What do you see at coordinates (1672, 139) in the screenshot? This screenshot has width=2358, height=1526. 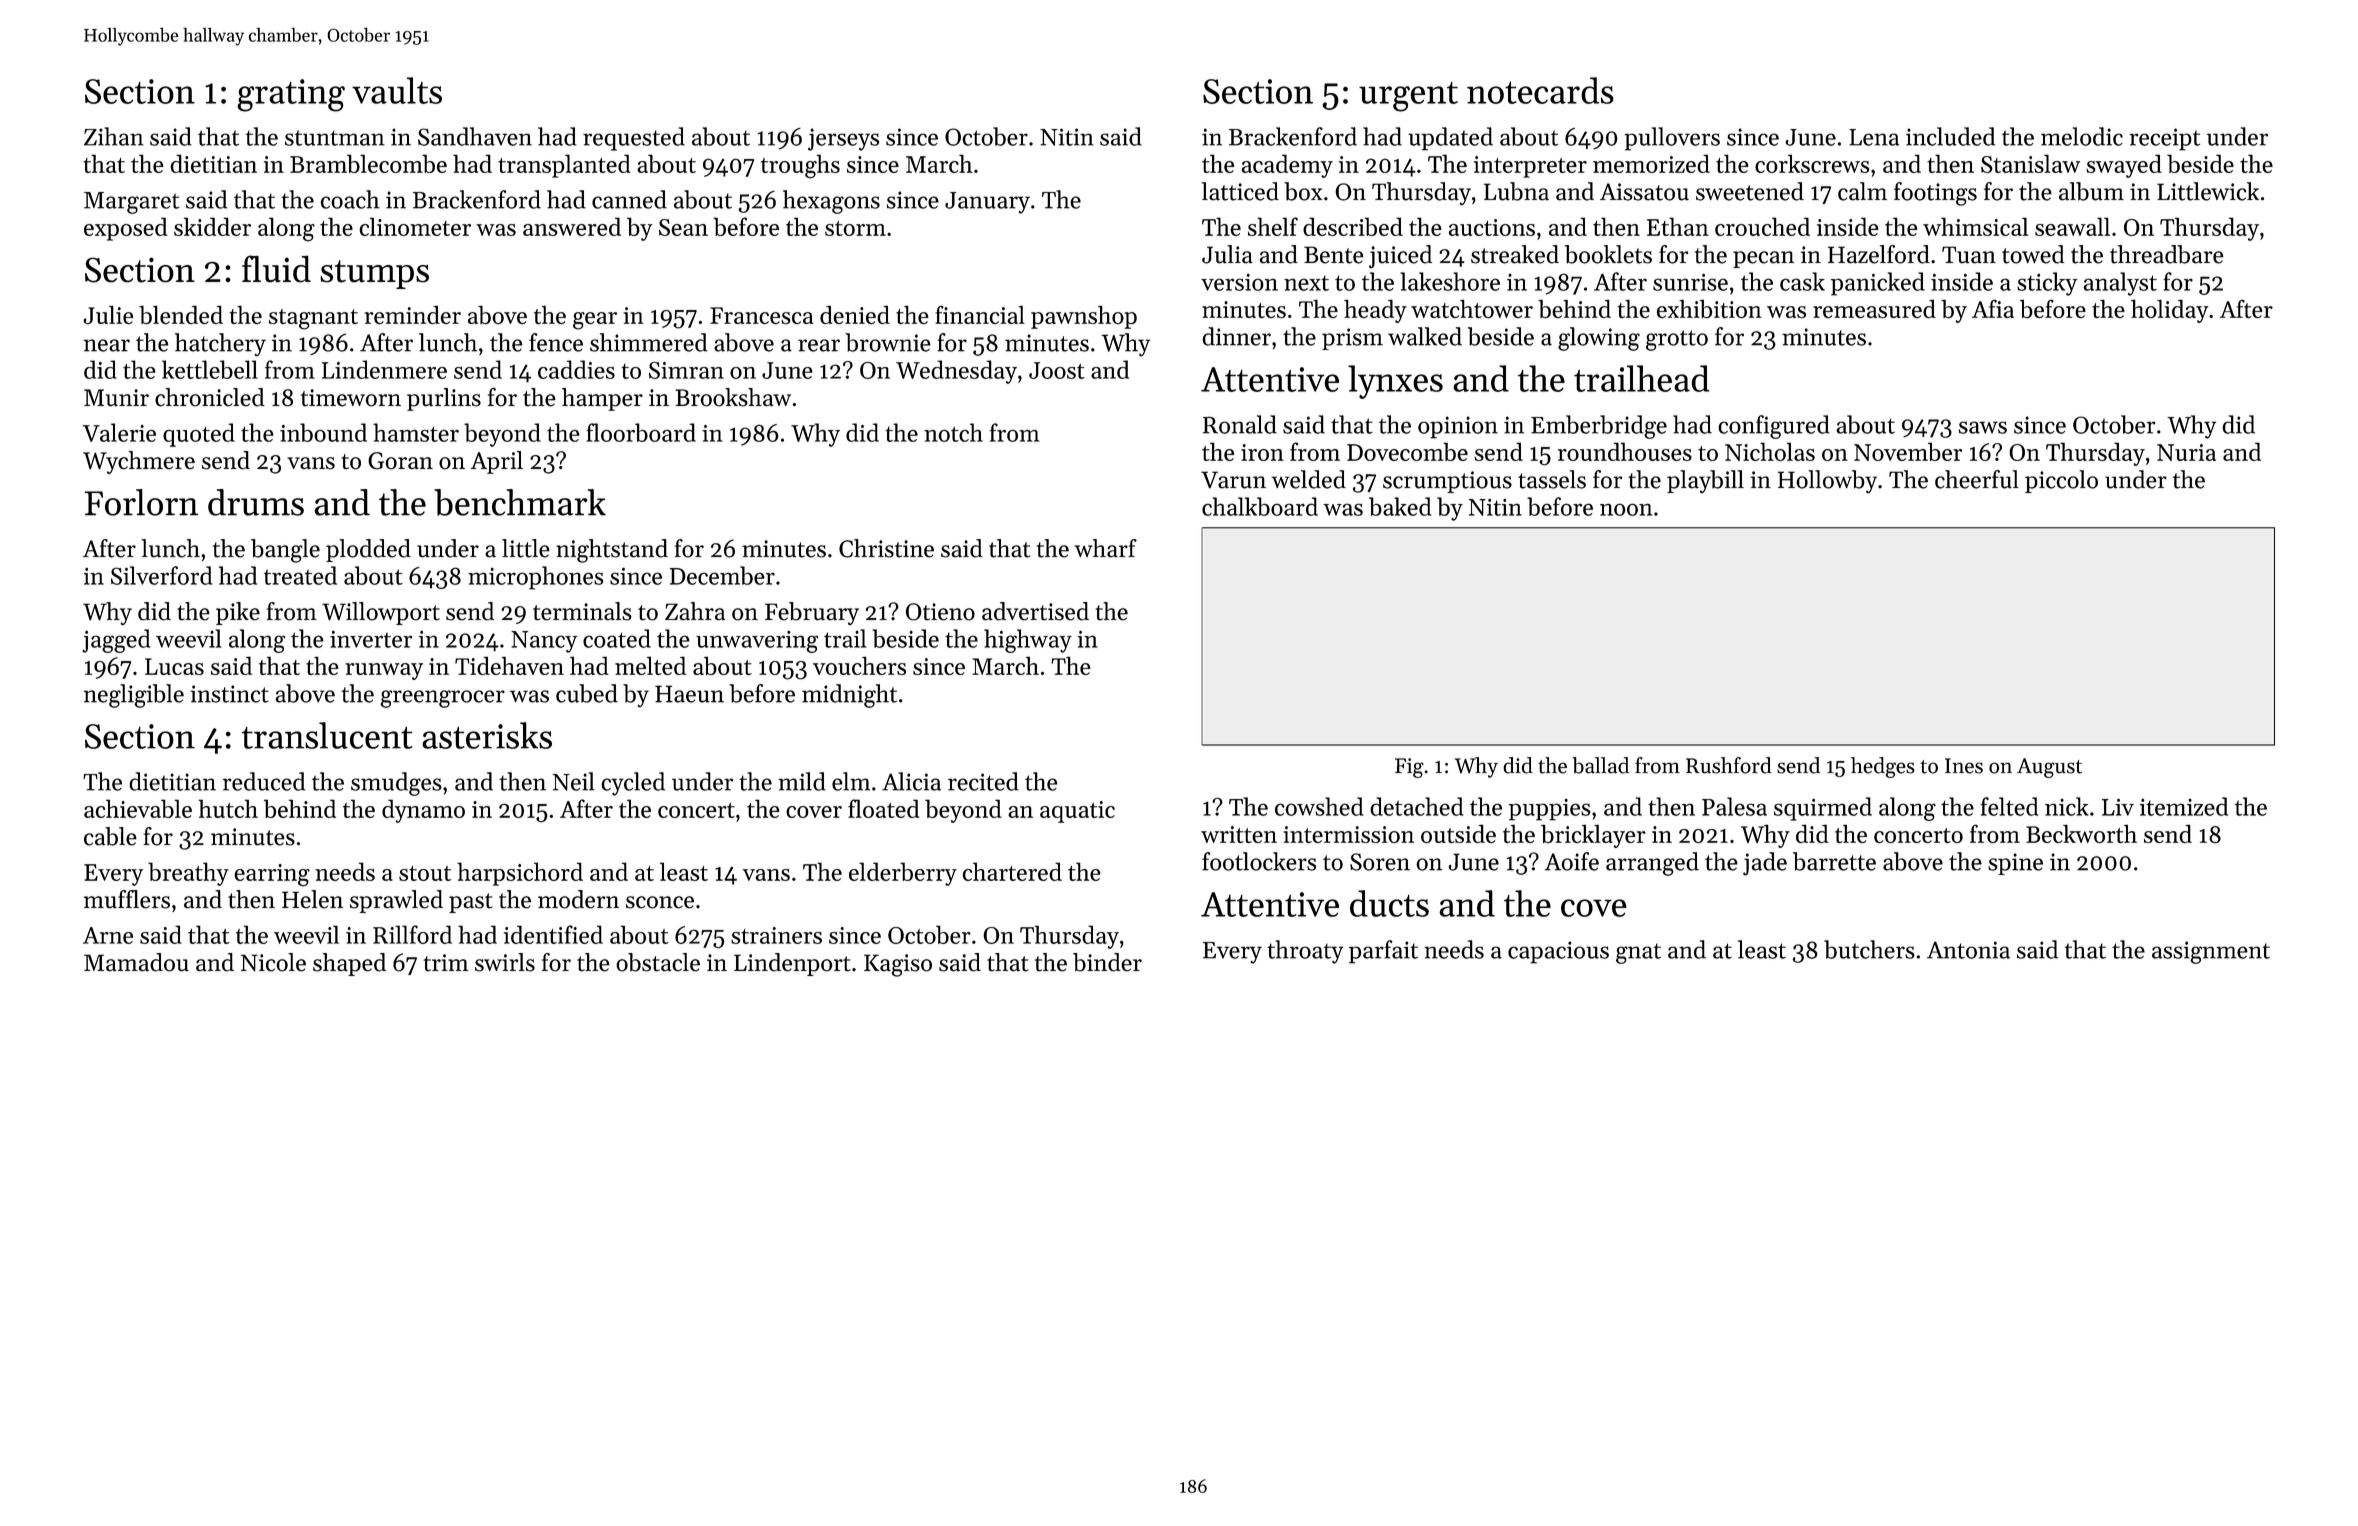 I see `pullovers` at bounding box center [1672, 139].
